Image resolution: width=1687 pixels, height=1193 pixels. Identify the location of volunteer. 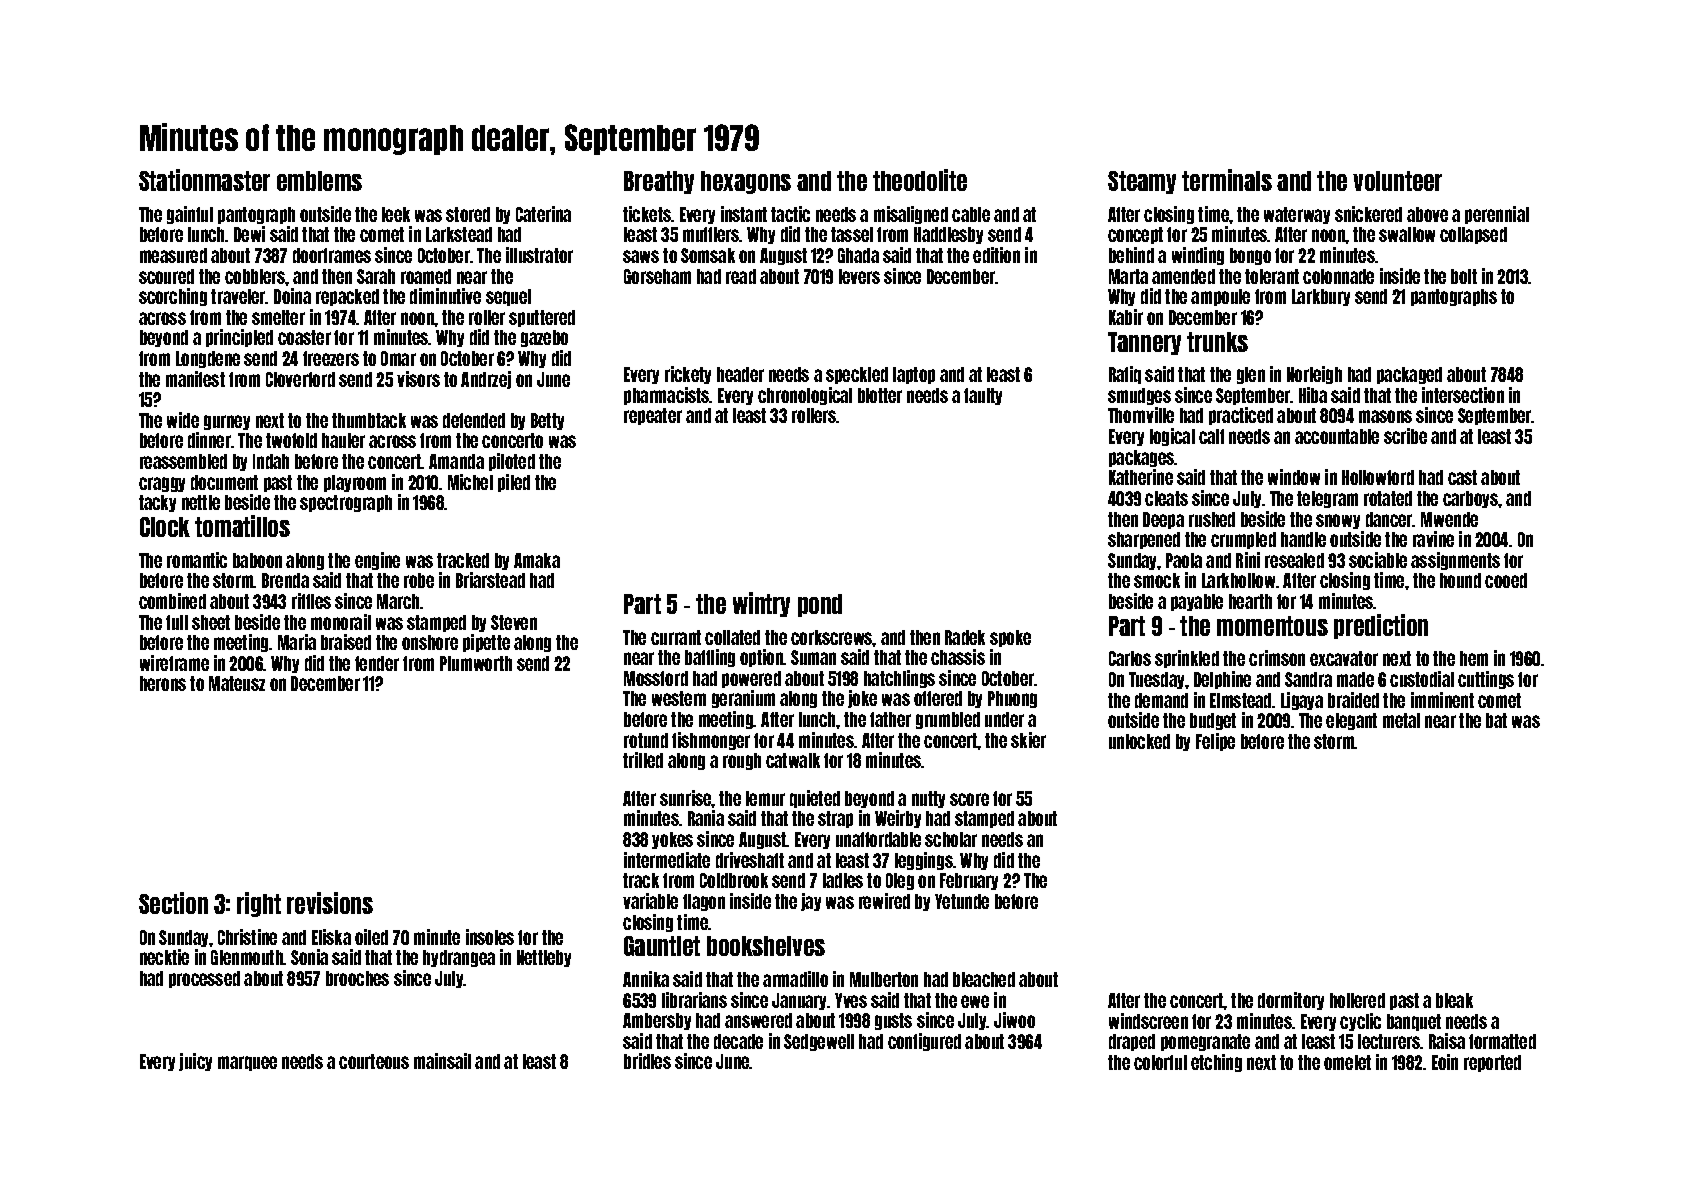
(1397, 181).
